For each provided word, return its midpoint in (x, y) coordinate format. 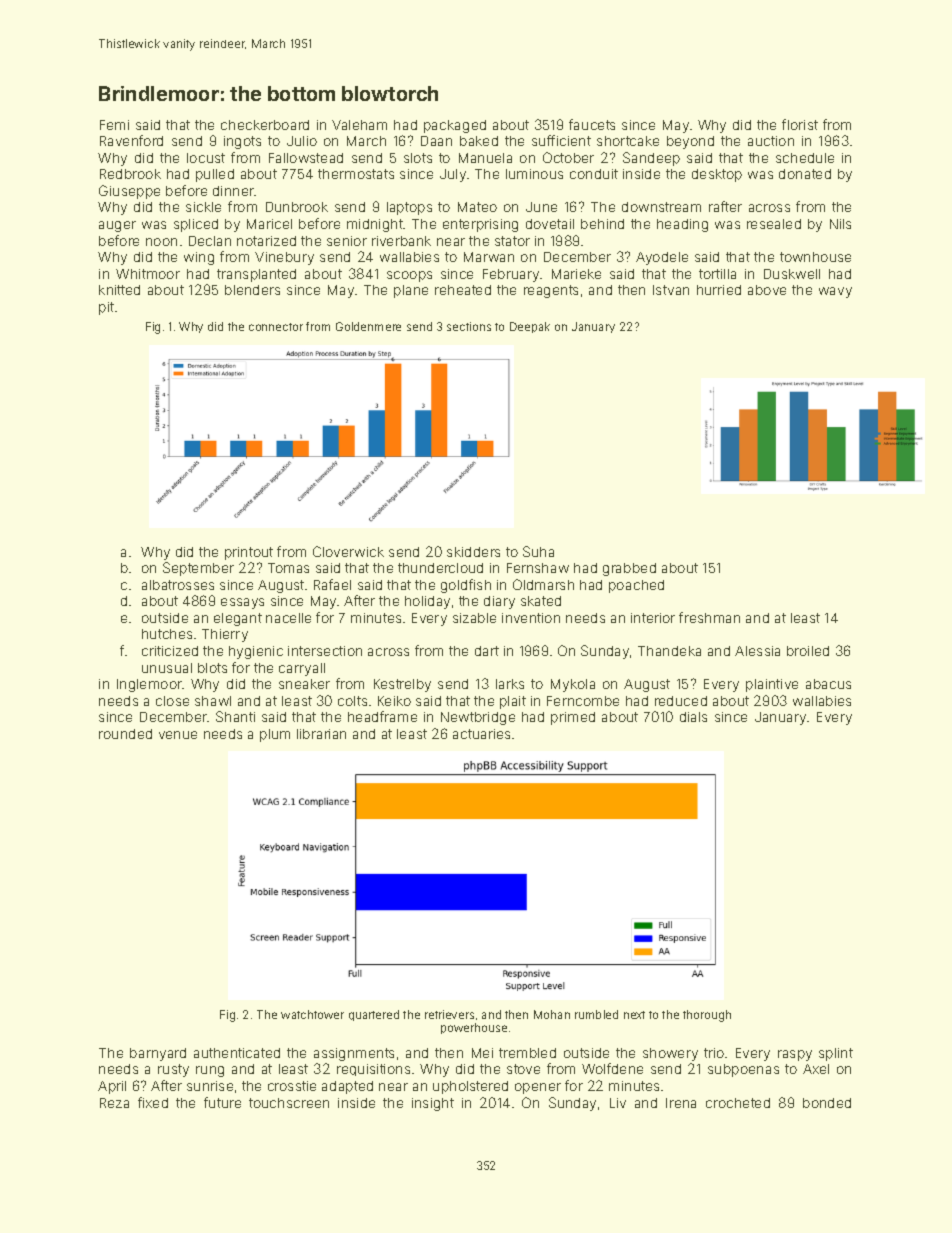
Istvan (671, 290)
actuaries (481, 734)
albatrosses (178, 585)
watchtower (312, 1014)
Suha (538, 551)
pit (106, 308)
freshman (709, 617)
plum (275, 735)
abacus (828, 684)
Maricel (269, 224)
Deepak (530, 327)
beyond (690, 142)
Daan (436, 141)
